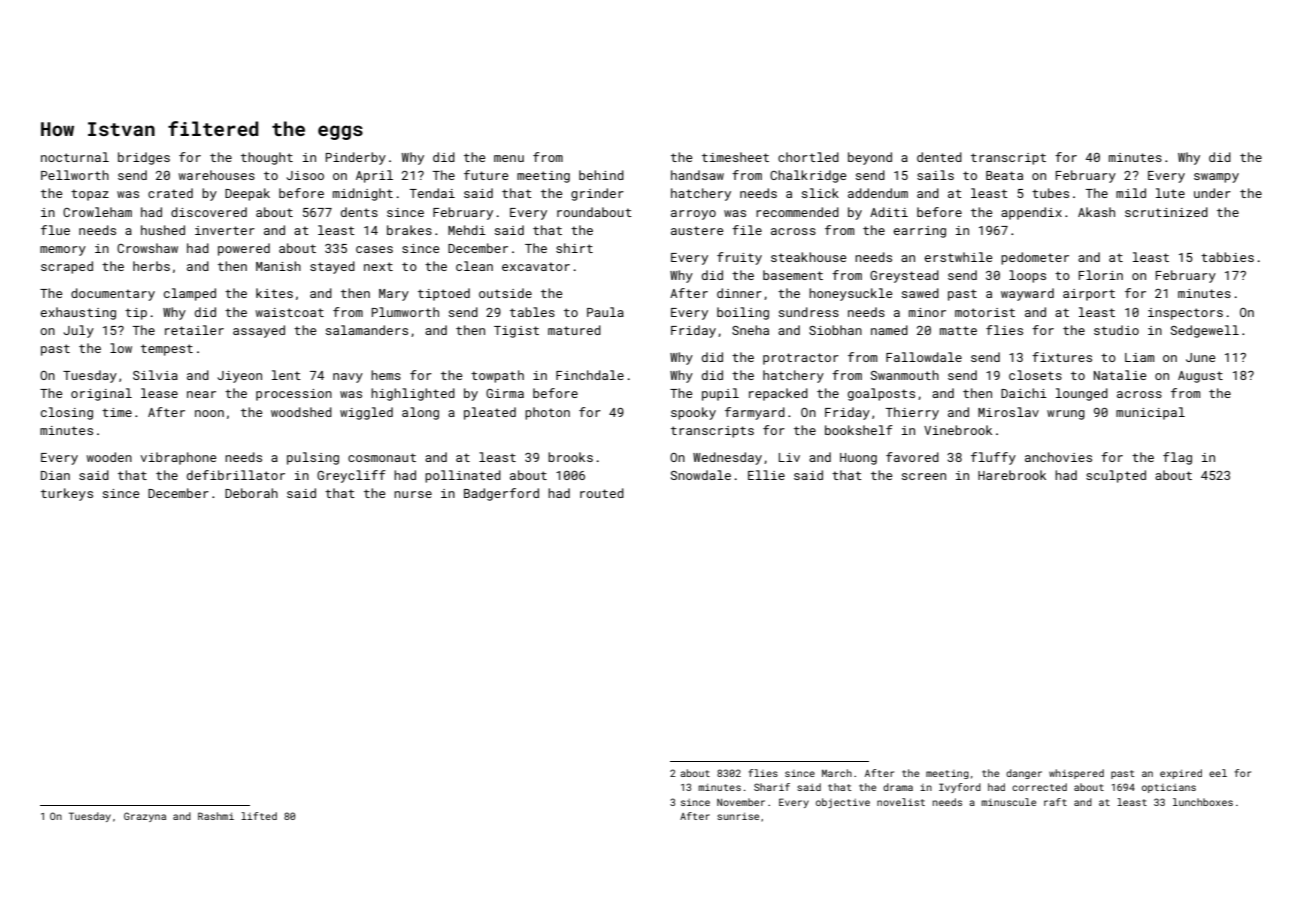  Describe the element at coordinates (101, 394) in the image. I see `original` at that location.
